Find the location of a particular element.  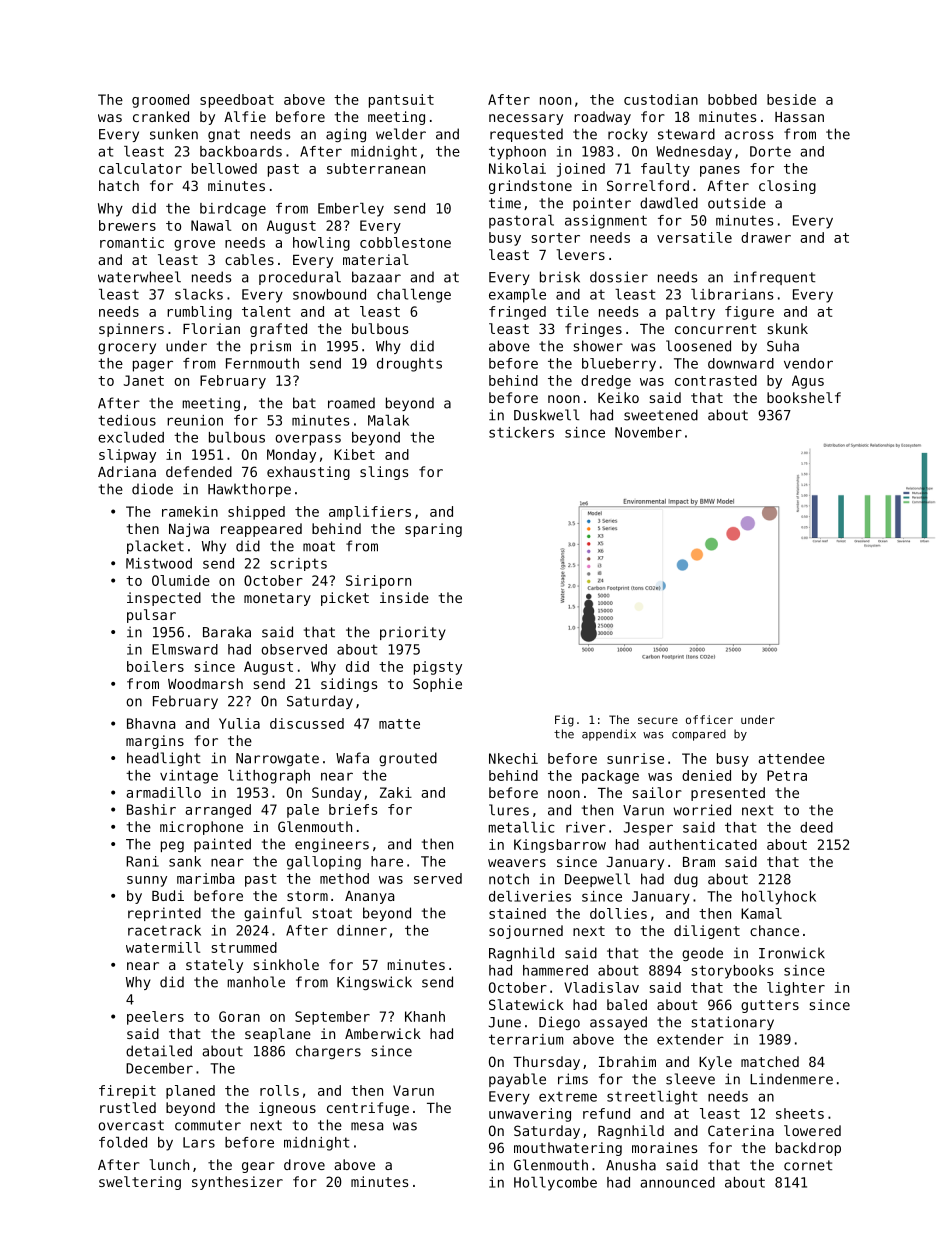

bobbed is located at coordinates (732, 99).
